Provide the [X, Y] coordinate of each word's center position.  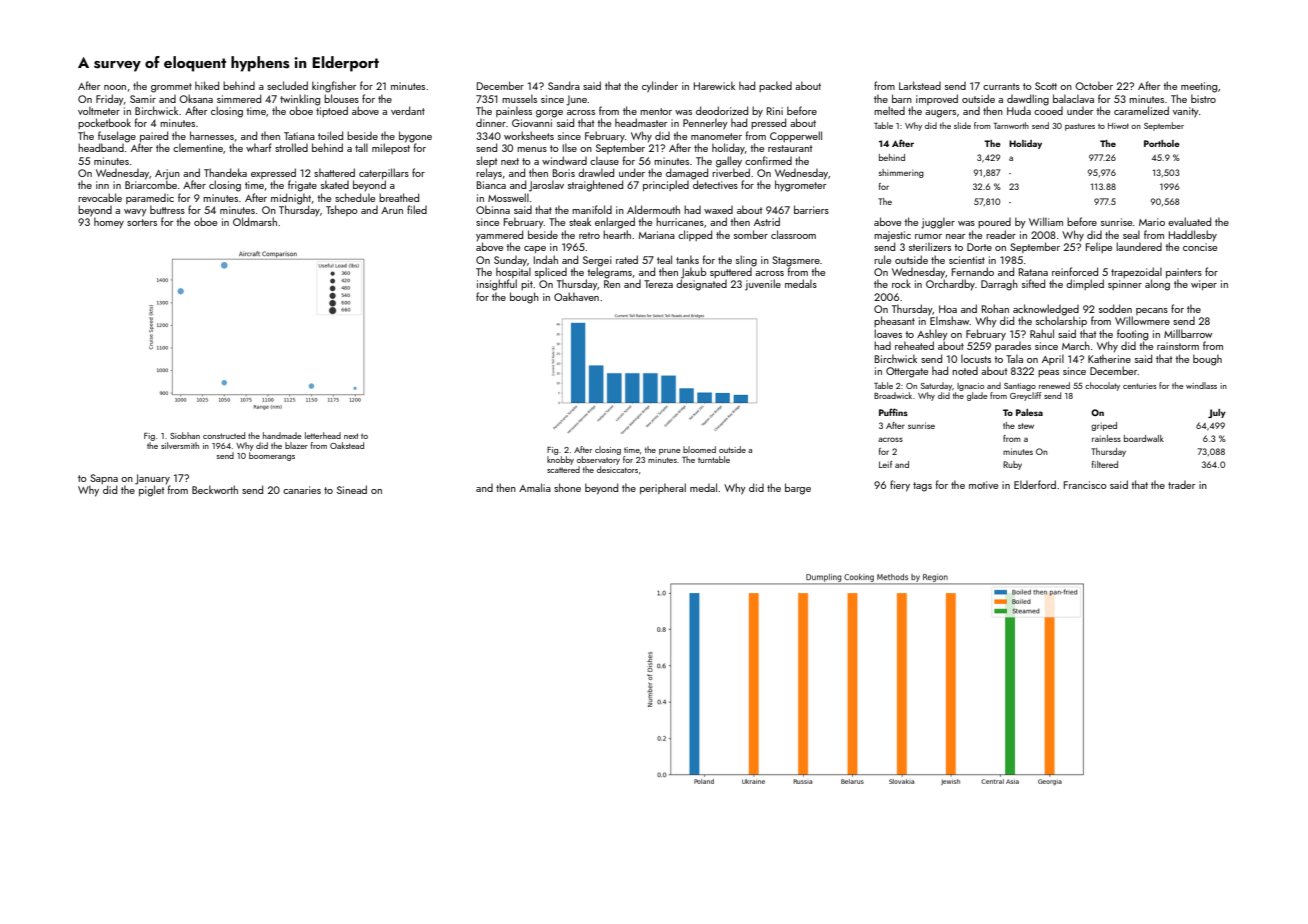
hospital [513, 272]
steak [580, 221]
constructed [224, 435]
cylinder [660, 87]
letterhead [323, 435]
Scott [1046, 86]
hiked [207, 85]
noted [965, 371]
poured [994, 223]
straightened [595, 186]
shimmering [901, 173]
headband [101, 147]
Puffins [893, 412]
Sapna [104, 479]
